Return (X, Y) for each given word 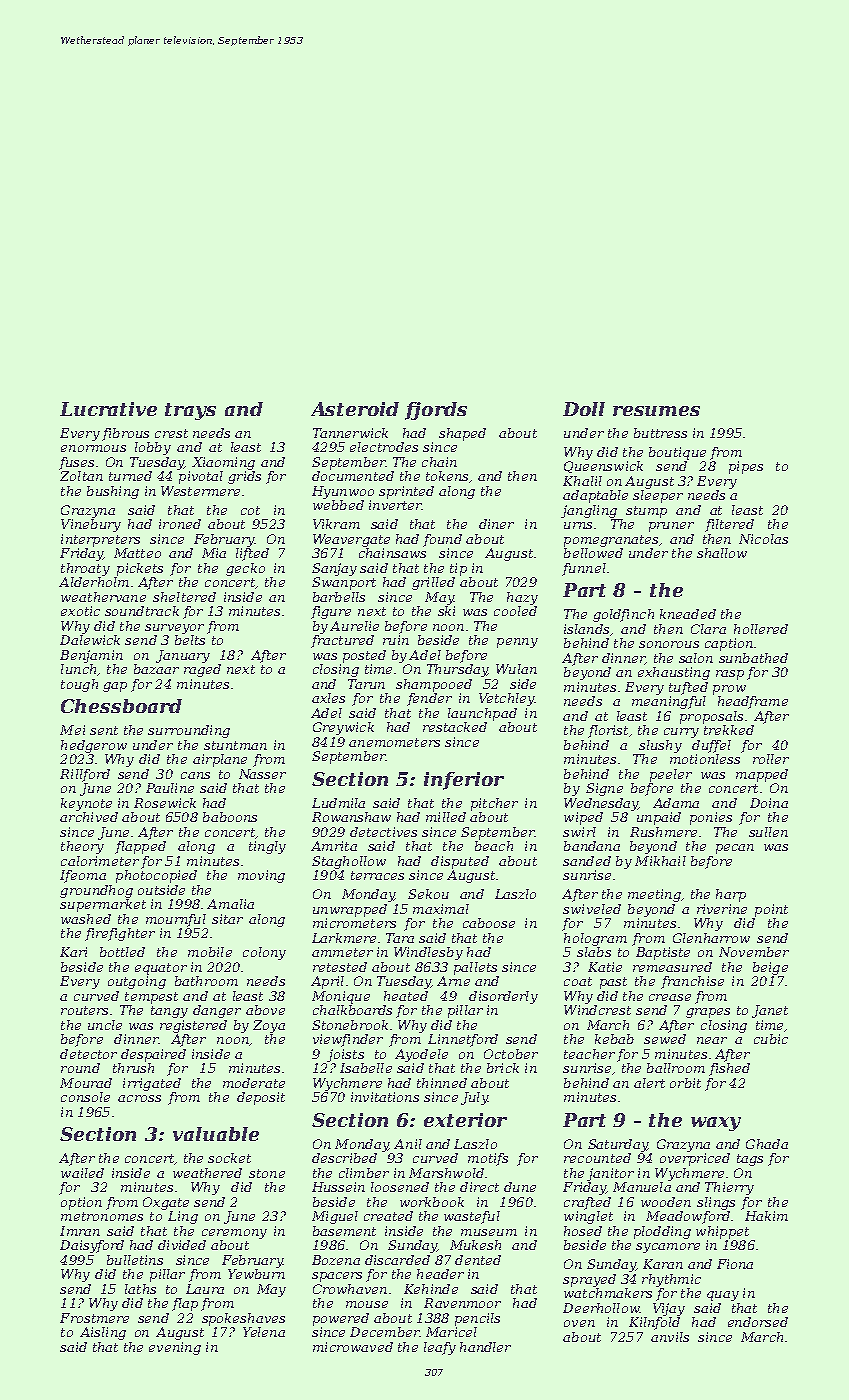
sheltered (184, 597)
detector (88, 1054)
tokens (447, 476)
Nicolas (763, 539)
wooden (666, 1202)
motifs (488, 1159)
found (442, 540)
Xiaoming (223, 463)
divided (182, 1245)
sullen (768, 832)
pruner (671, 527)
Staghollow (349, 862)
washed (86, 919)
